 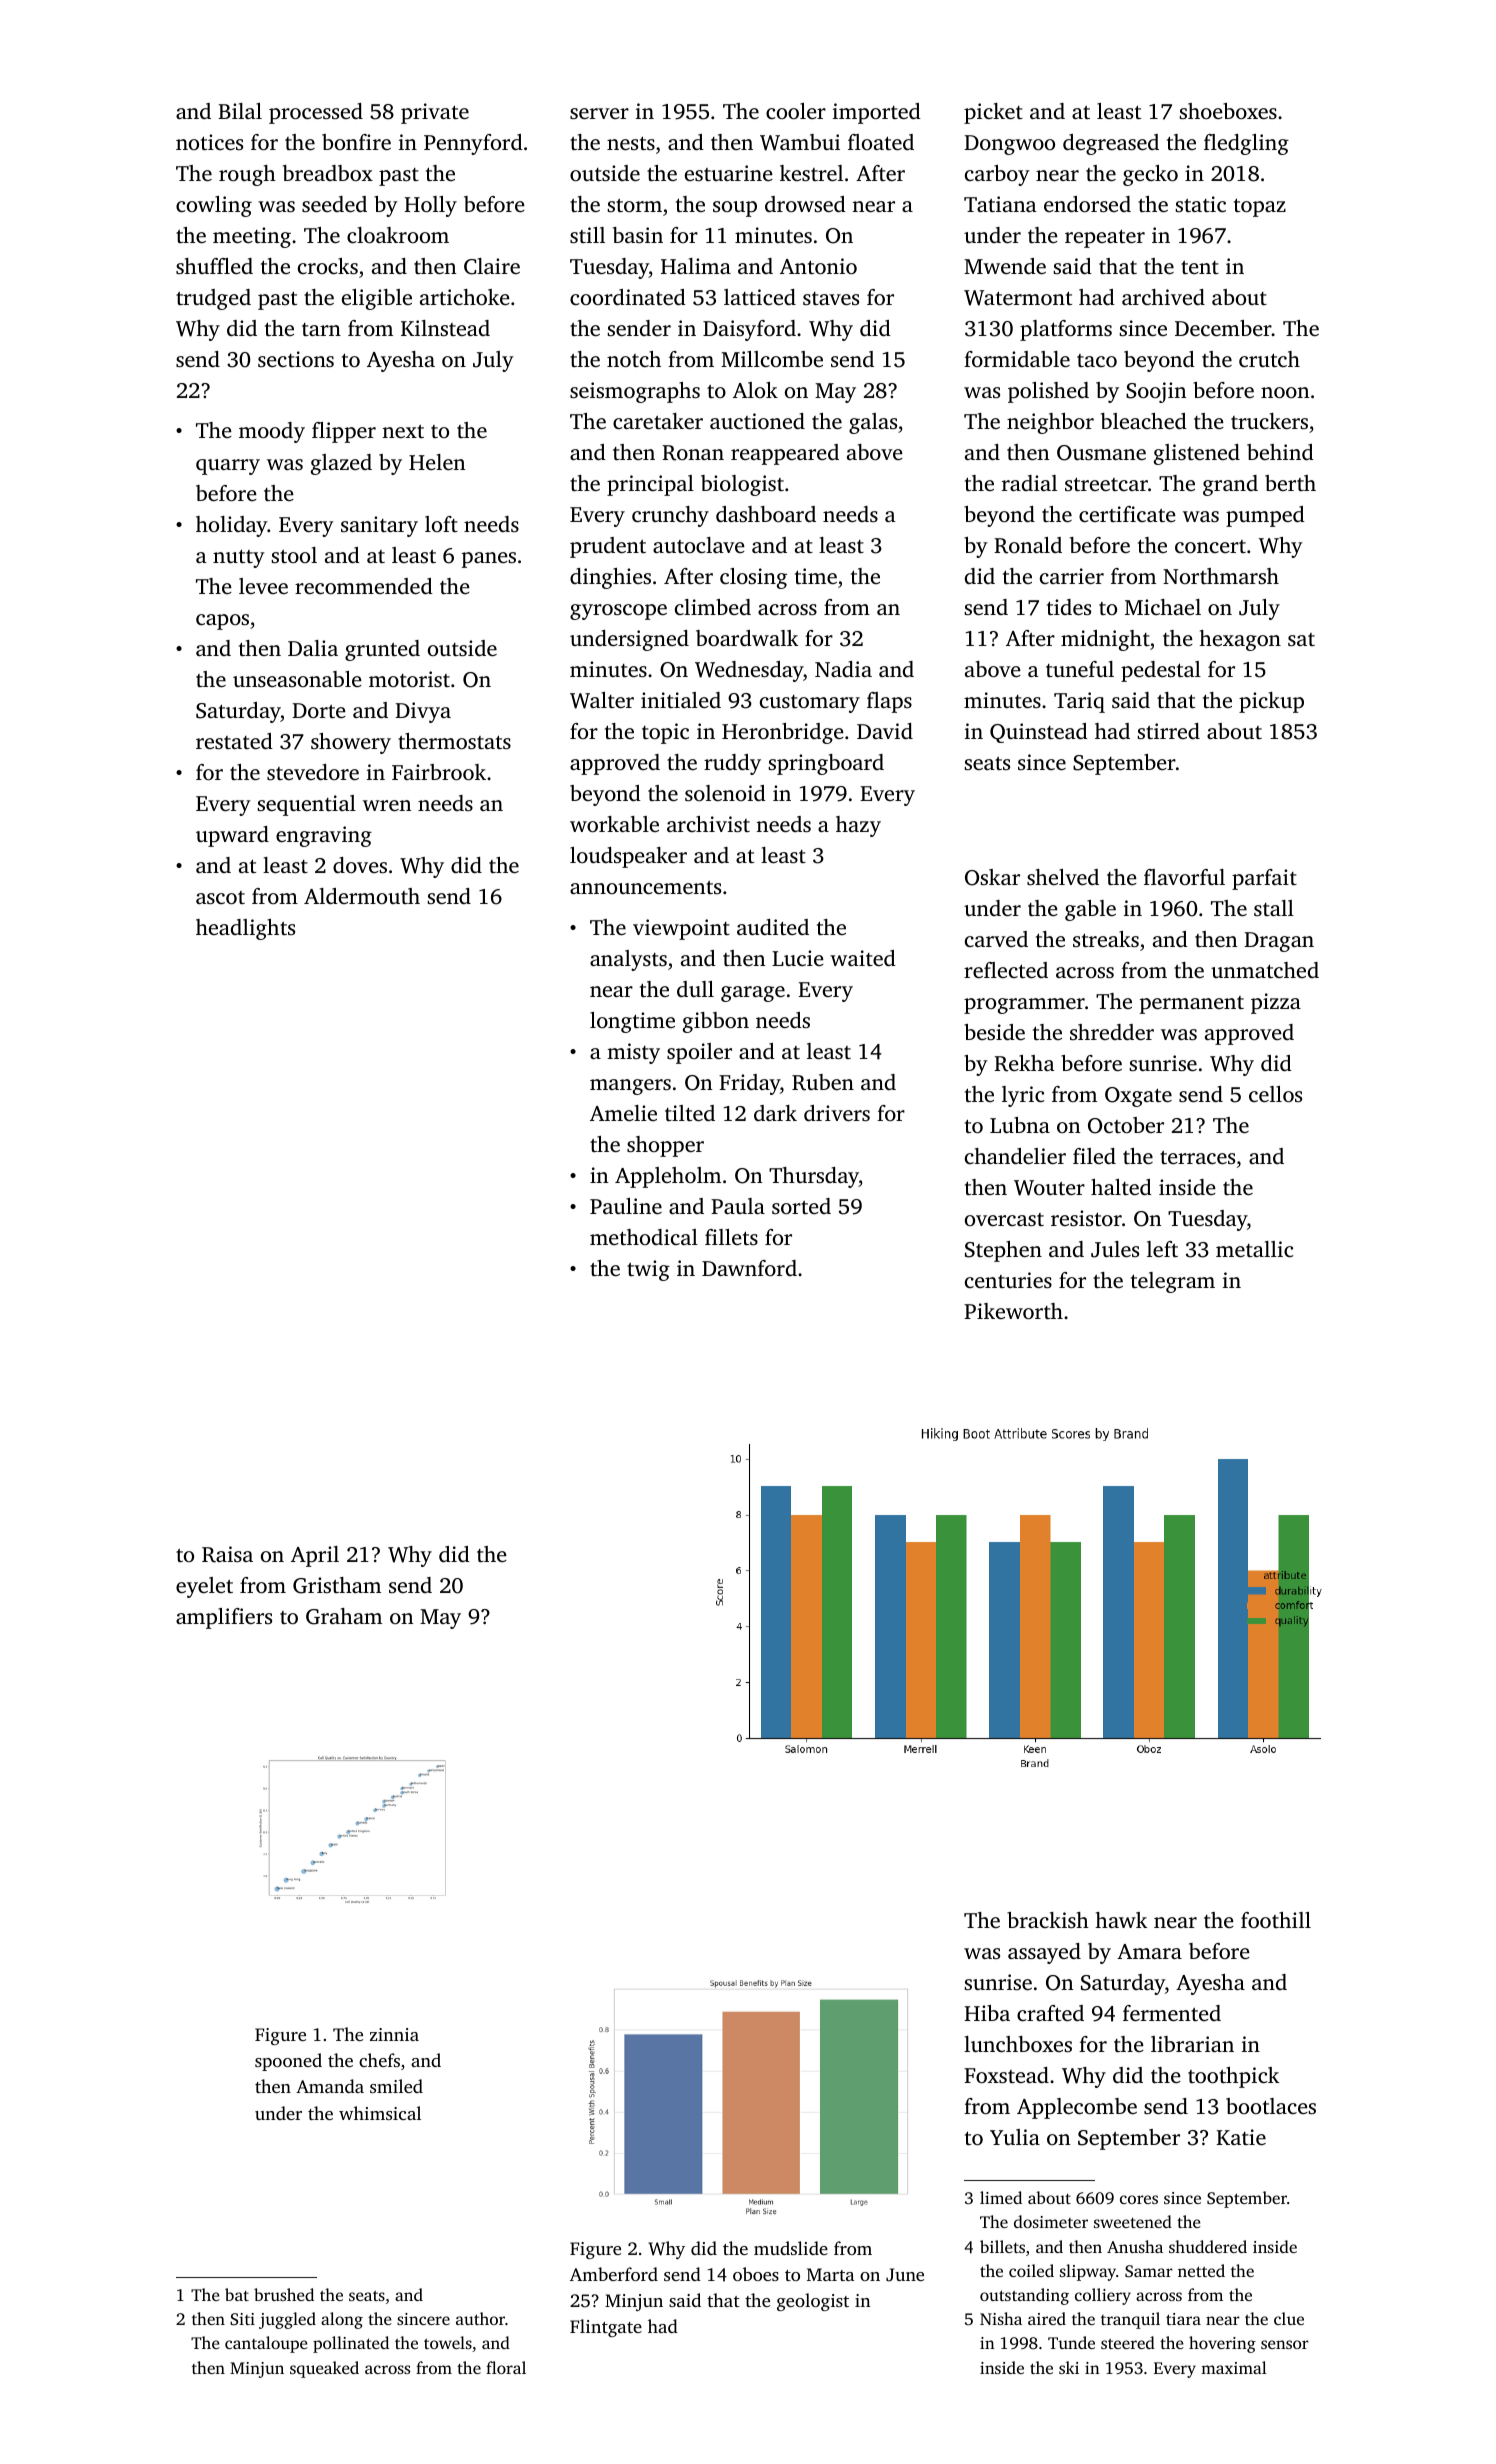 I want to click on Amberford, so click(x=614, y=2274).
